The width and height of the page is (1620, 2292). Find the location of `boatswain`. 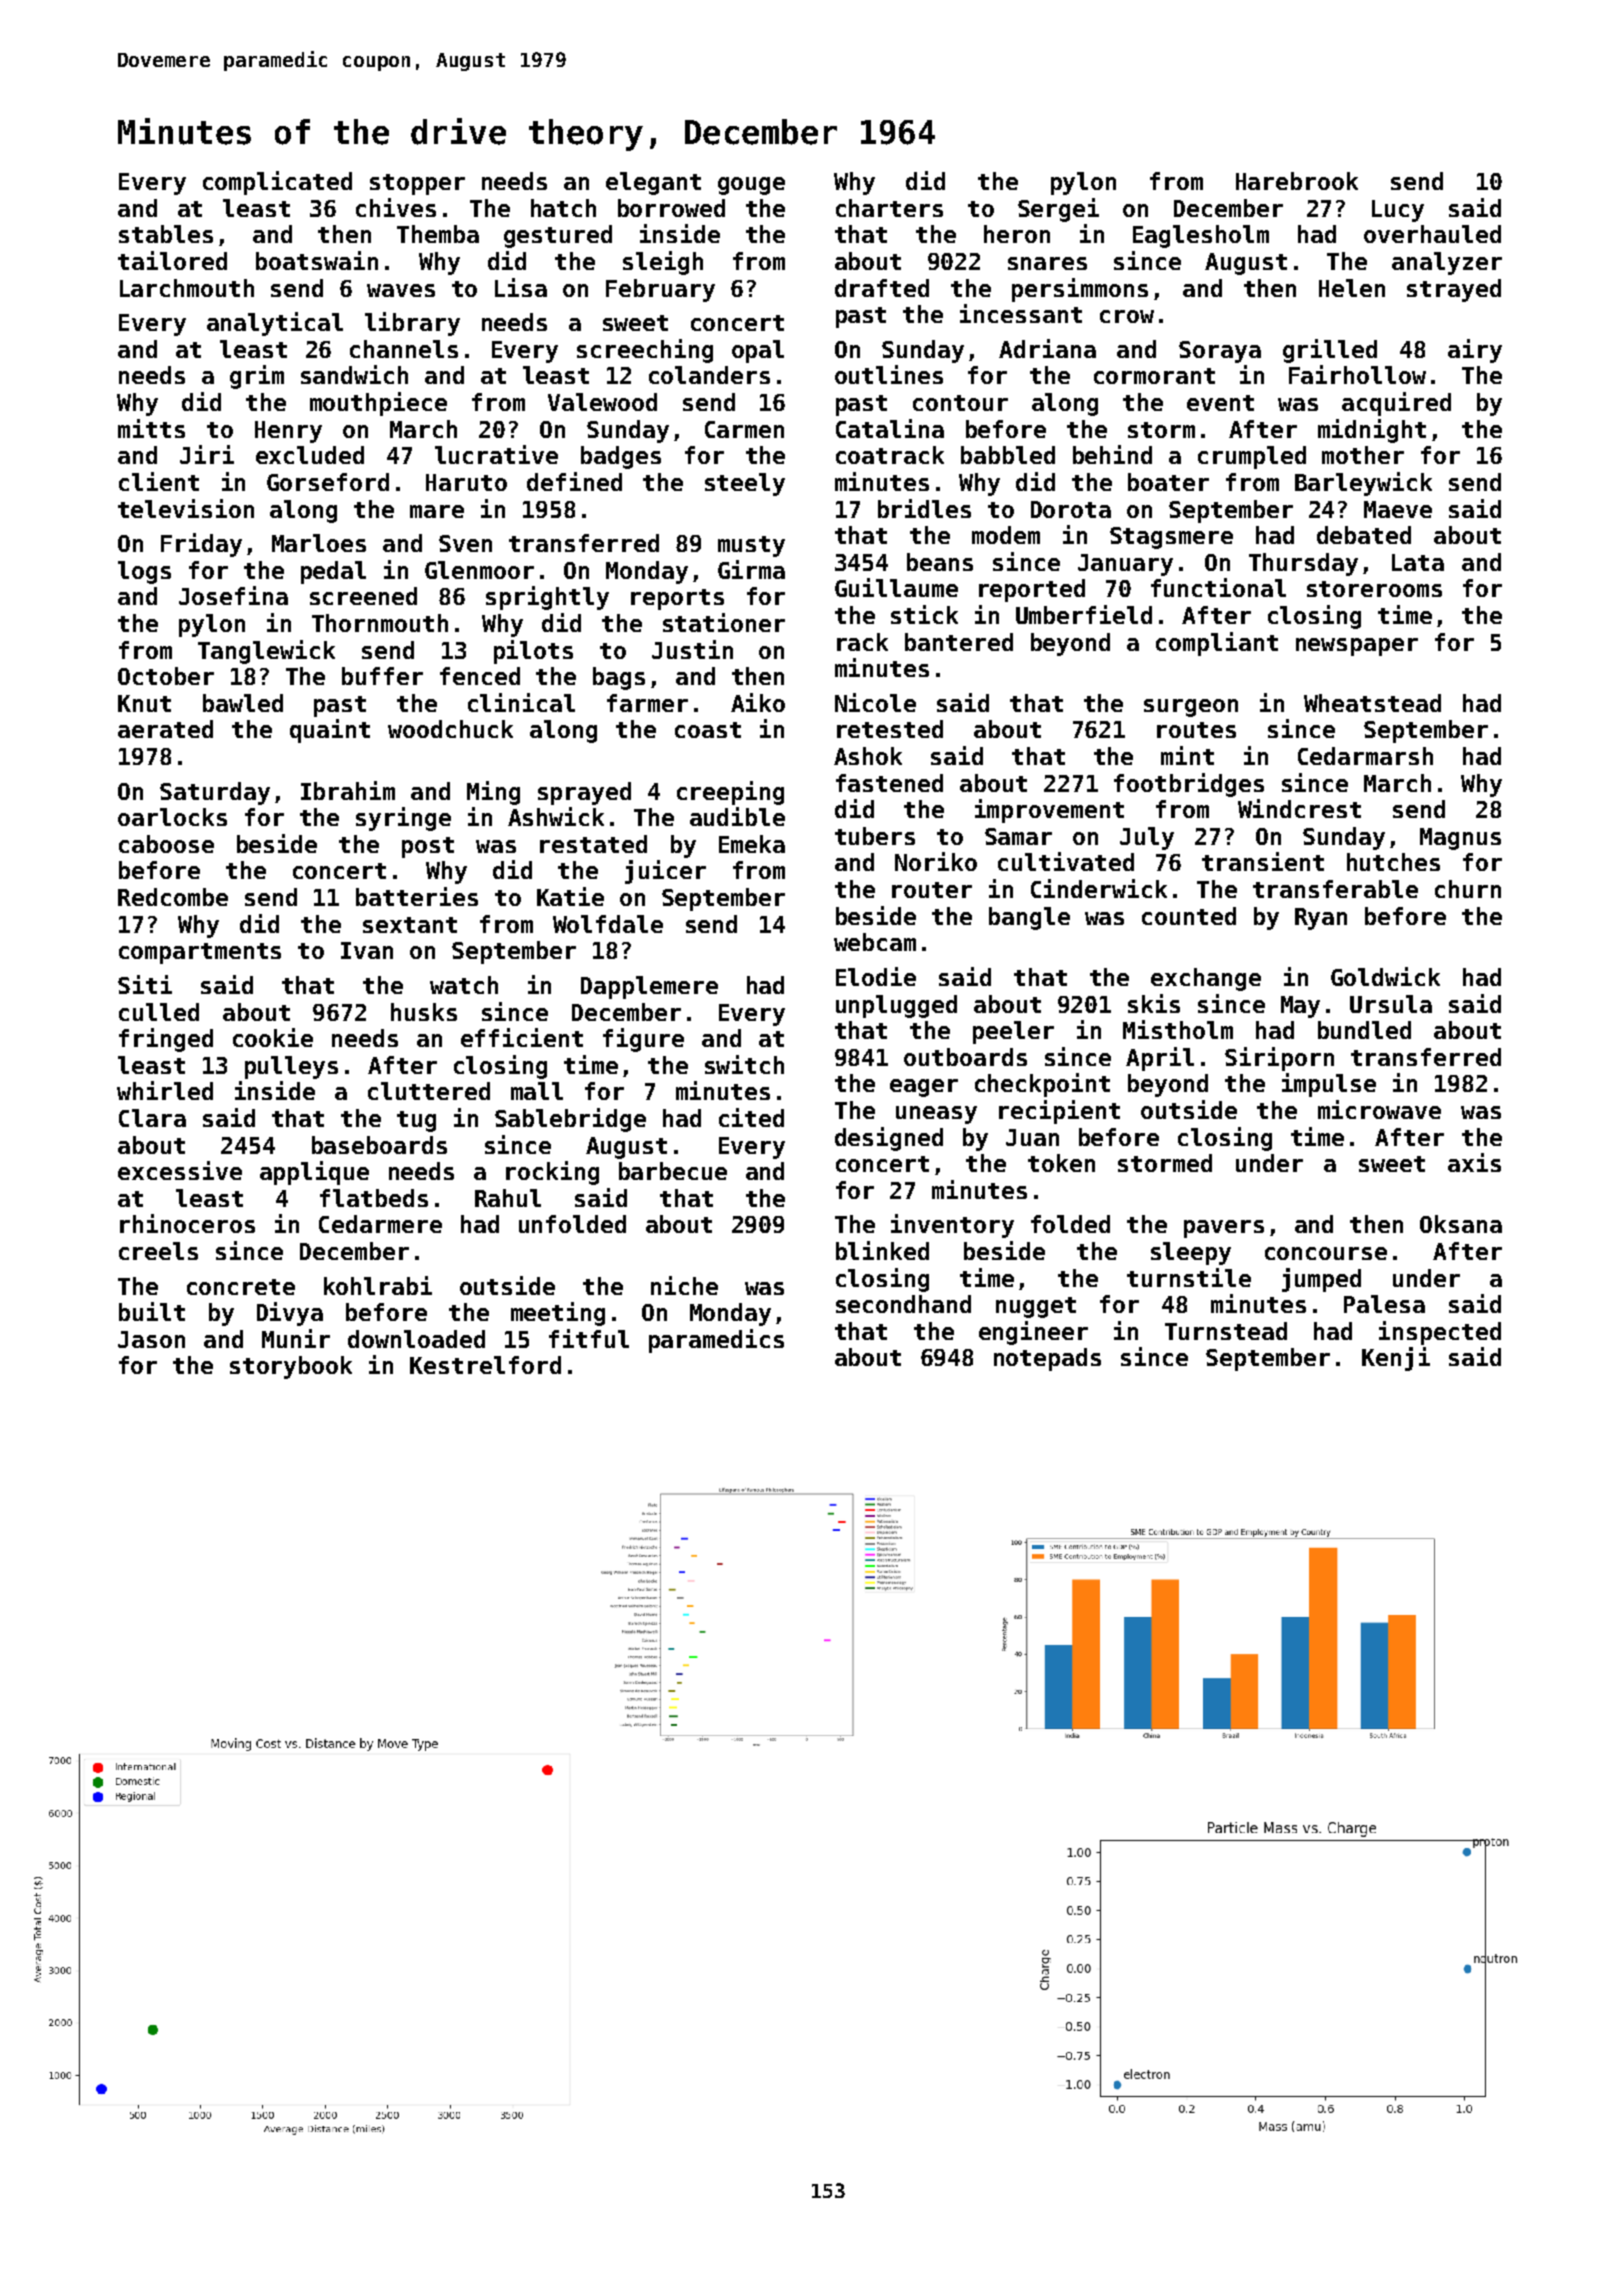

boatswain is located at coordinates (317, 260).
